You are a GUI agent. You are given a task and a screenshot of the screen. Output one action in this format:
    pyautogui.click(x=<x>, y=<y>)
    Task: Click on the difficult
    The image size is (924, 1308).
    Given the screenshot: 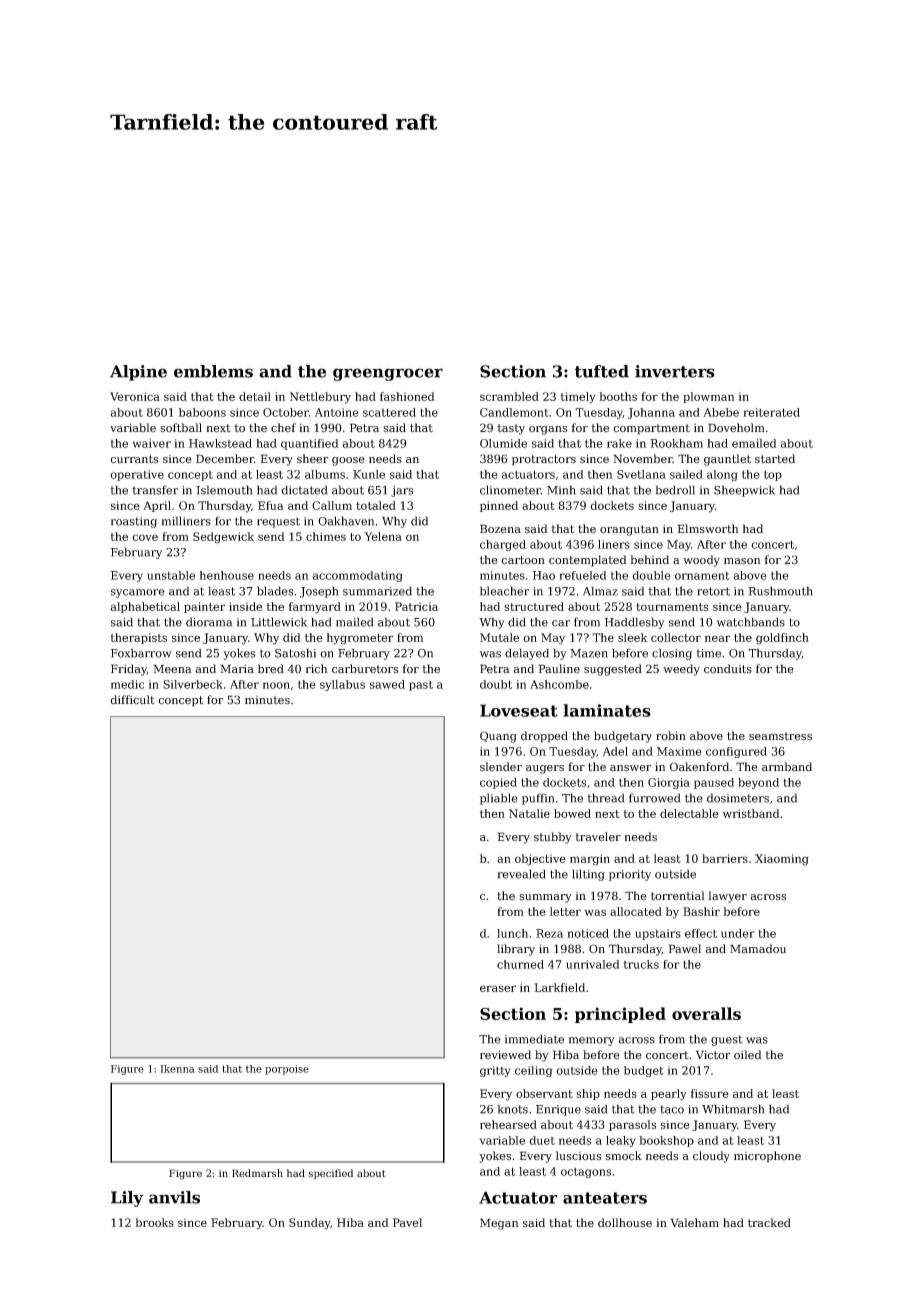 What is the action you would take?
    pyautogui.click(x=132, y=699)
